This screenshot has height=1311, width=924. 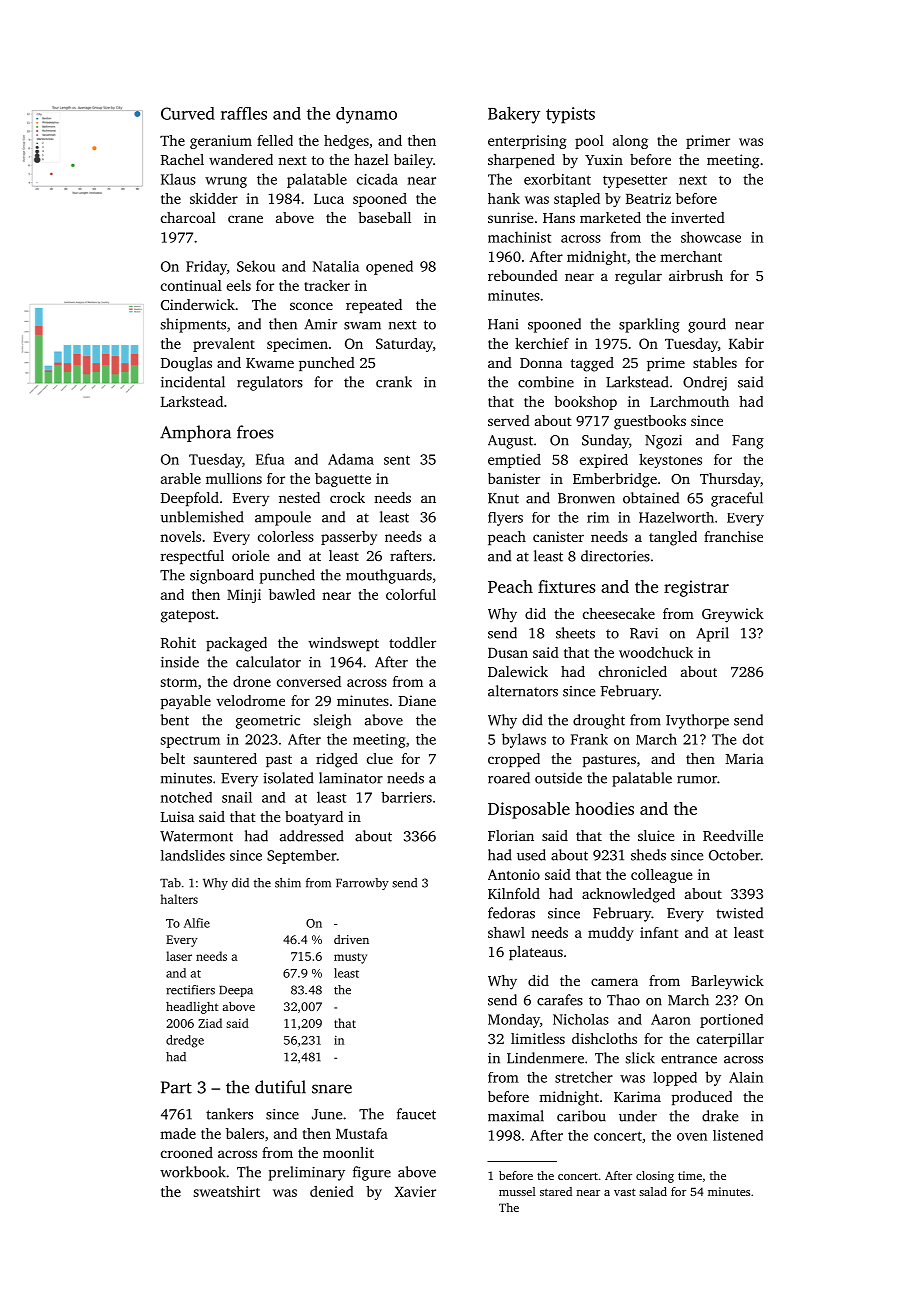 I want to click on Deepa, so click(x=236, y=991).
